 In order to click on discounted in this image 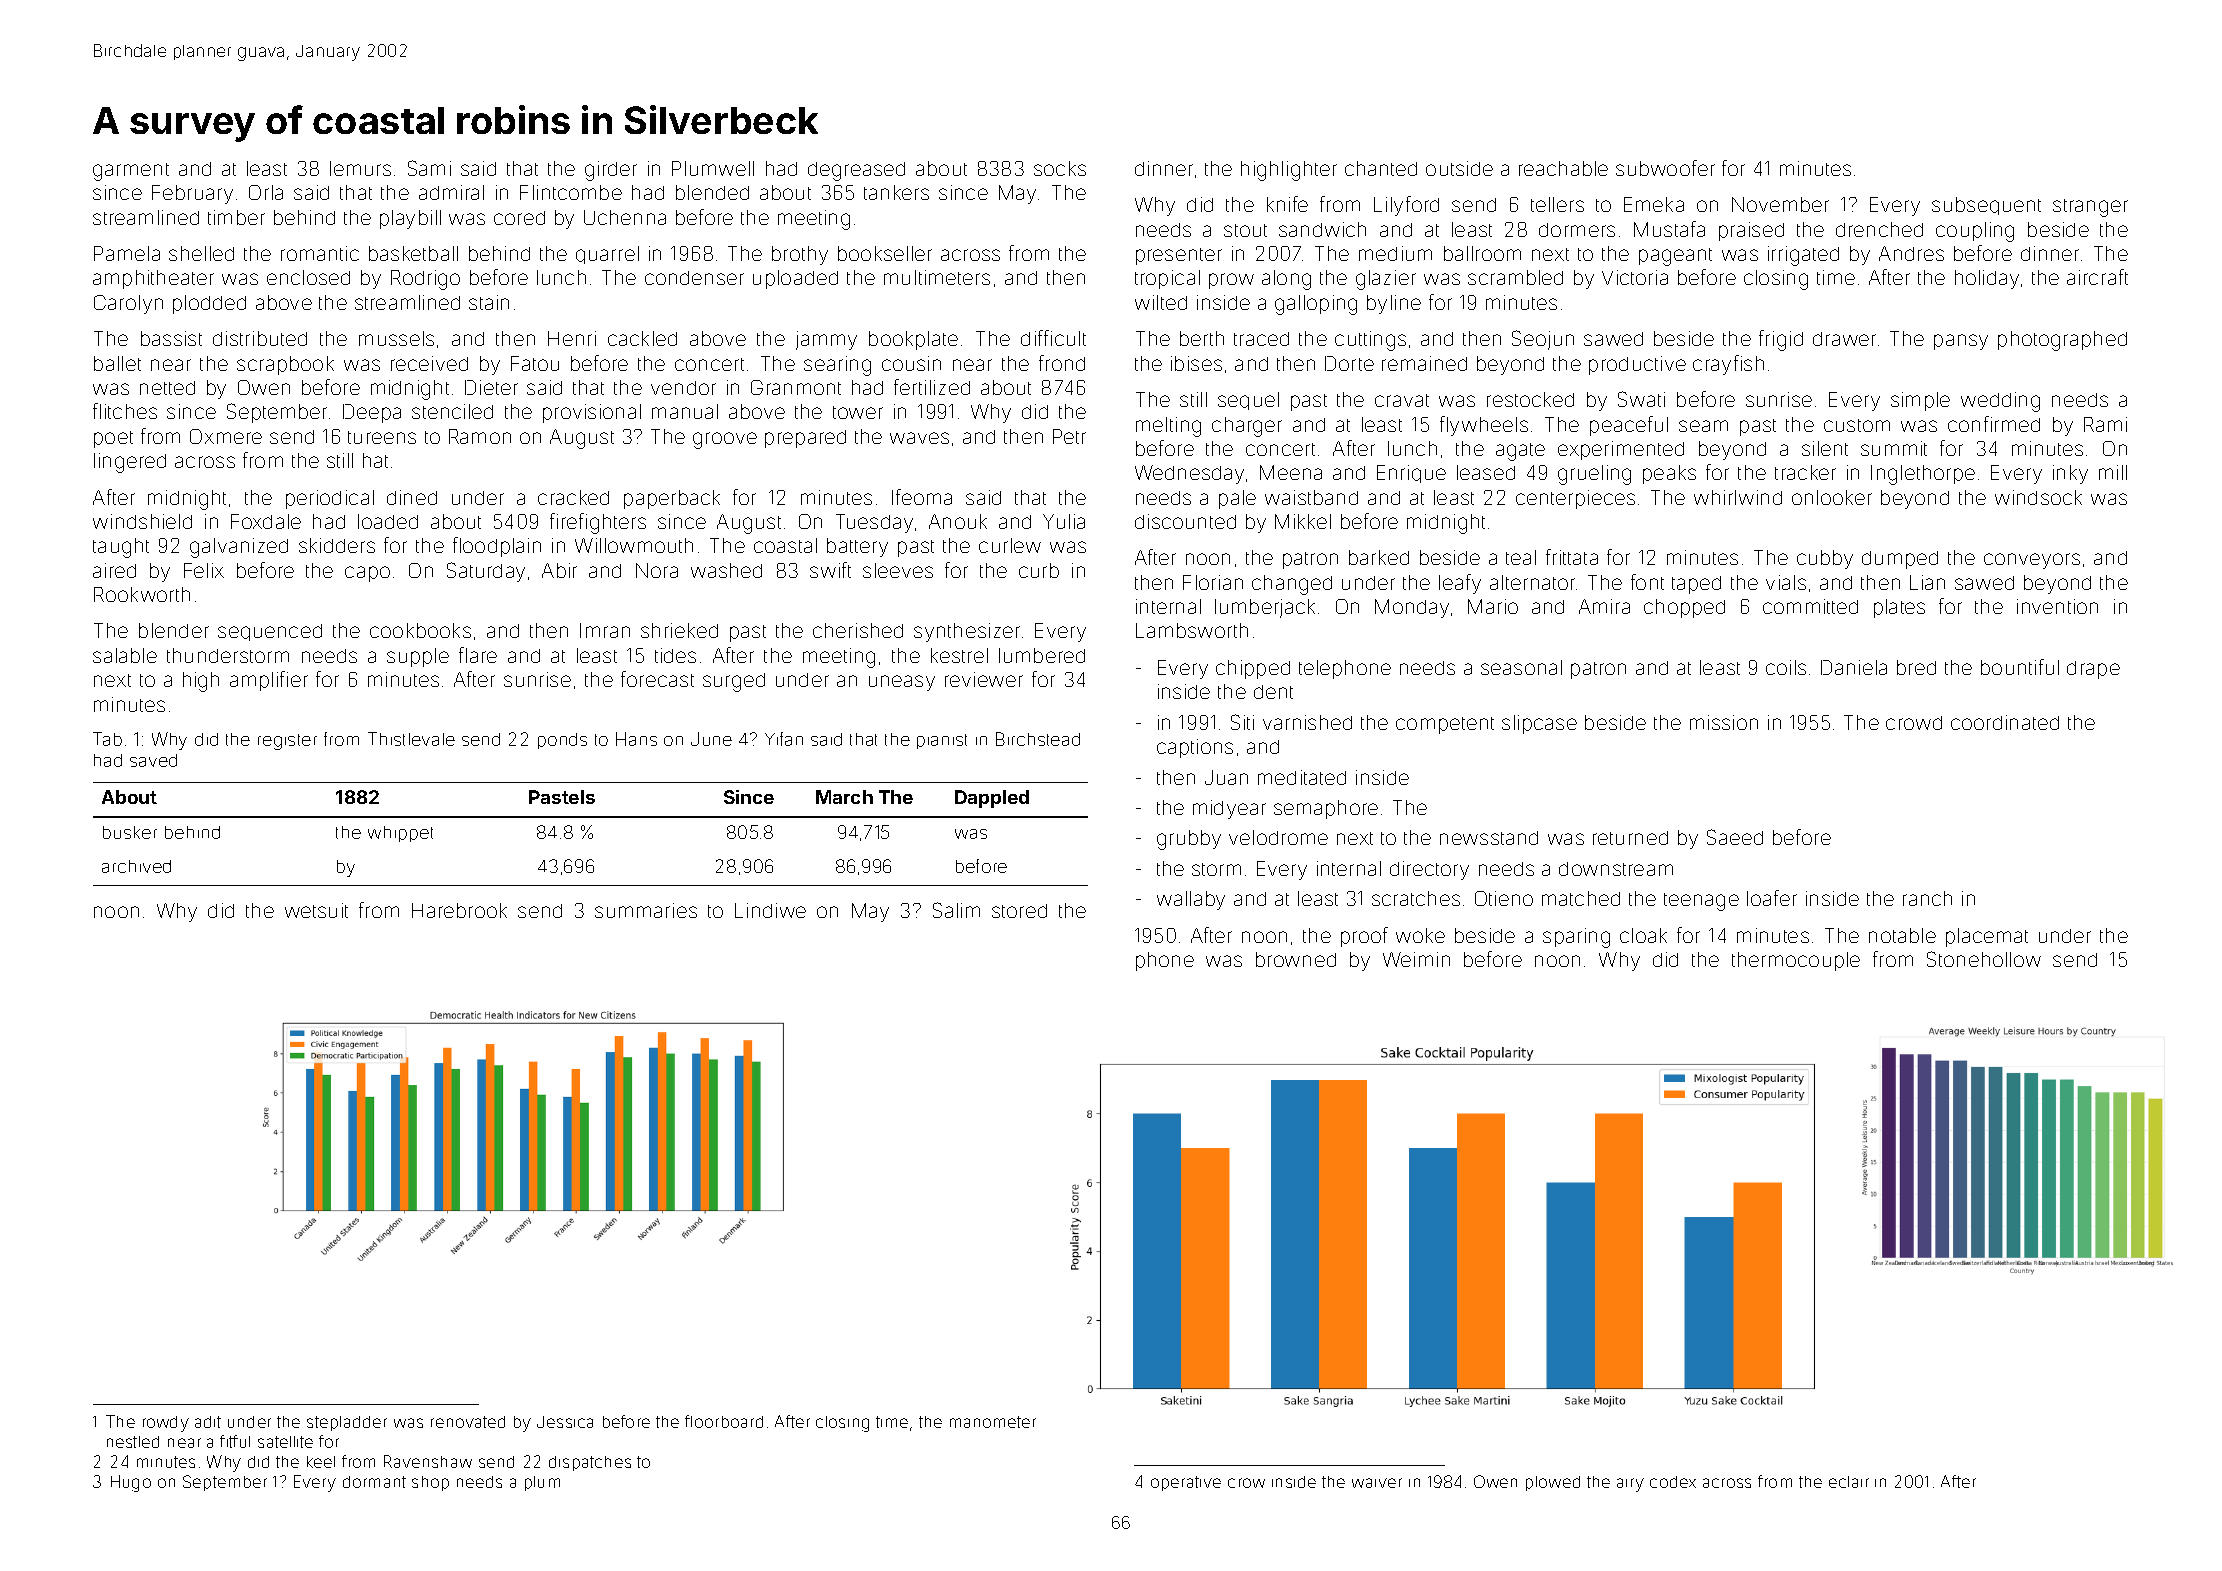, I will do `click(1185, 521)`.
